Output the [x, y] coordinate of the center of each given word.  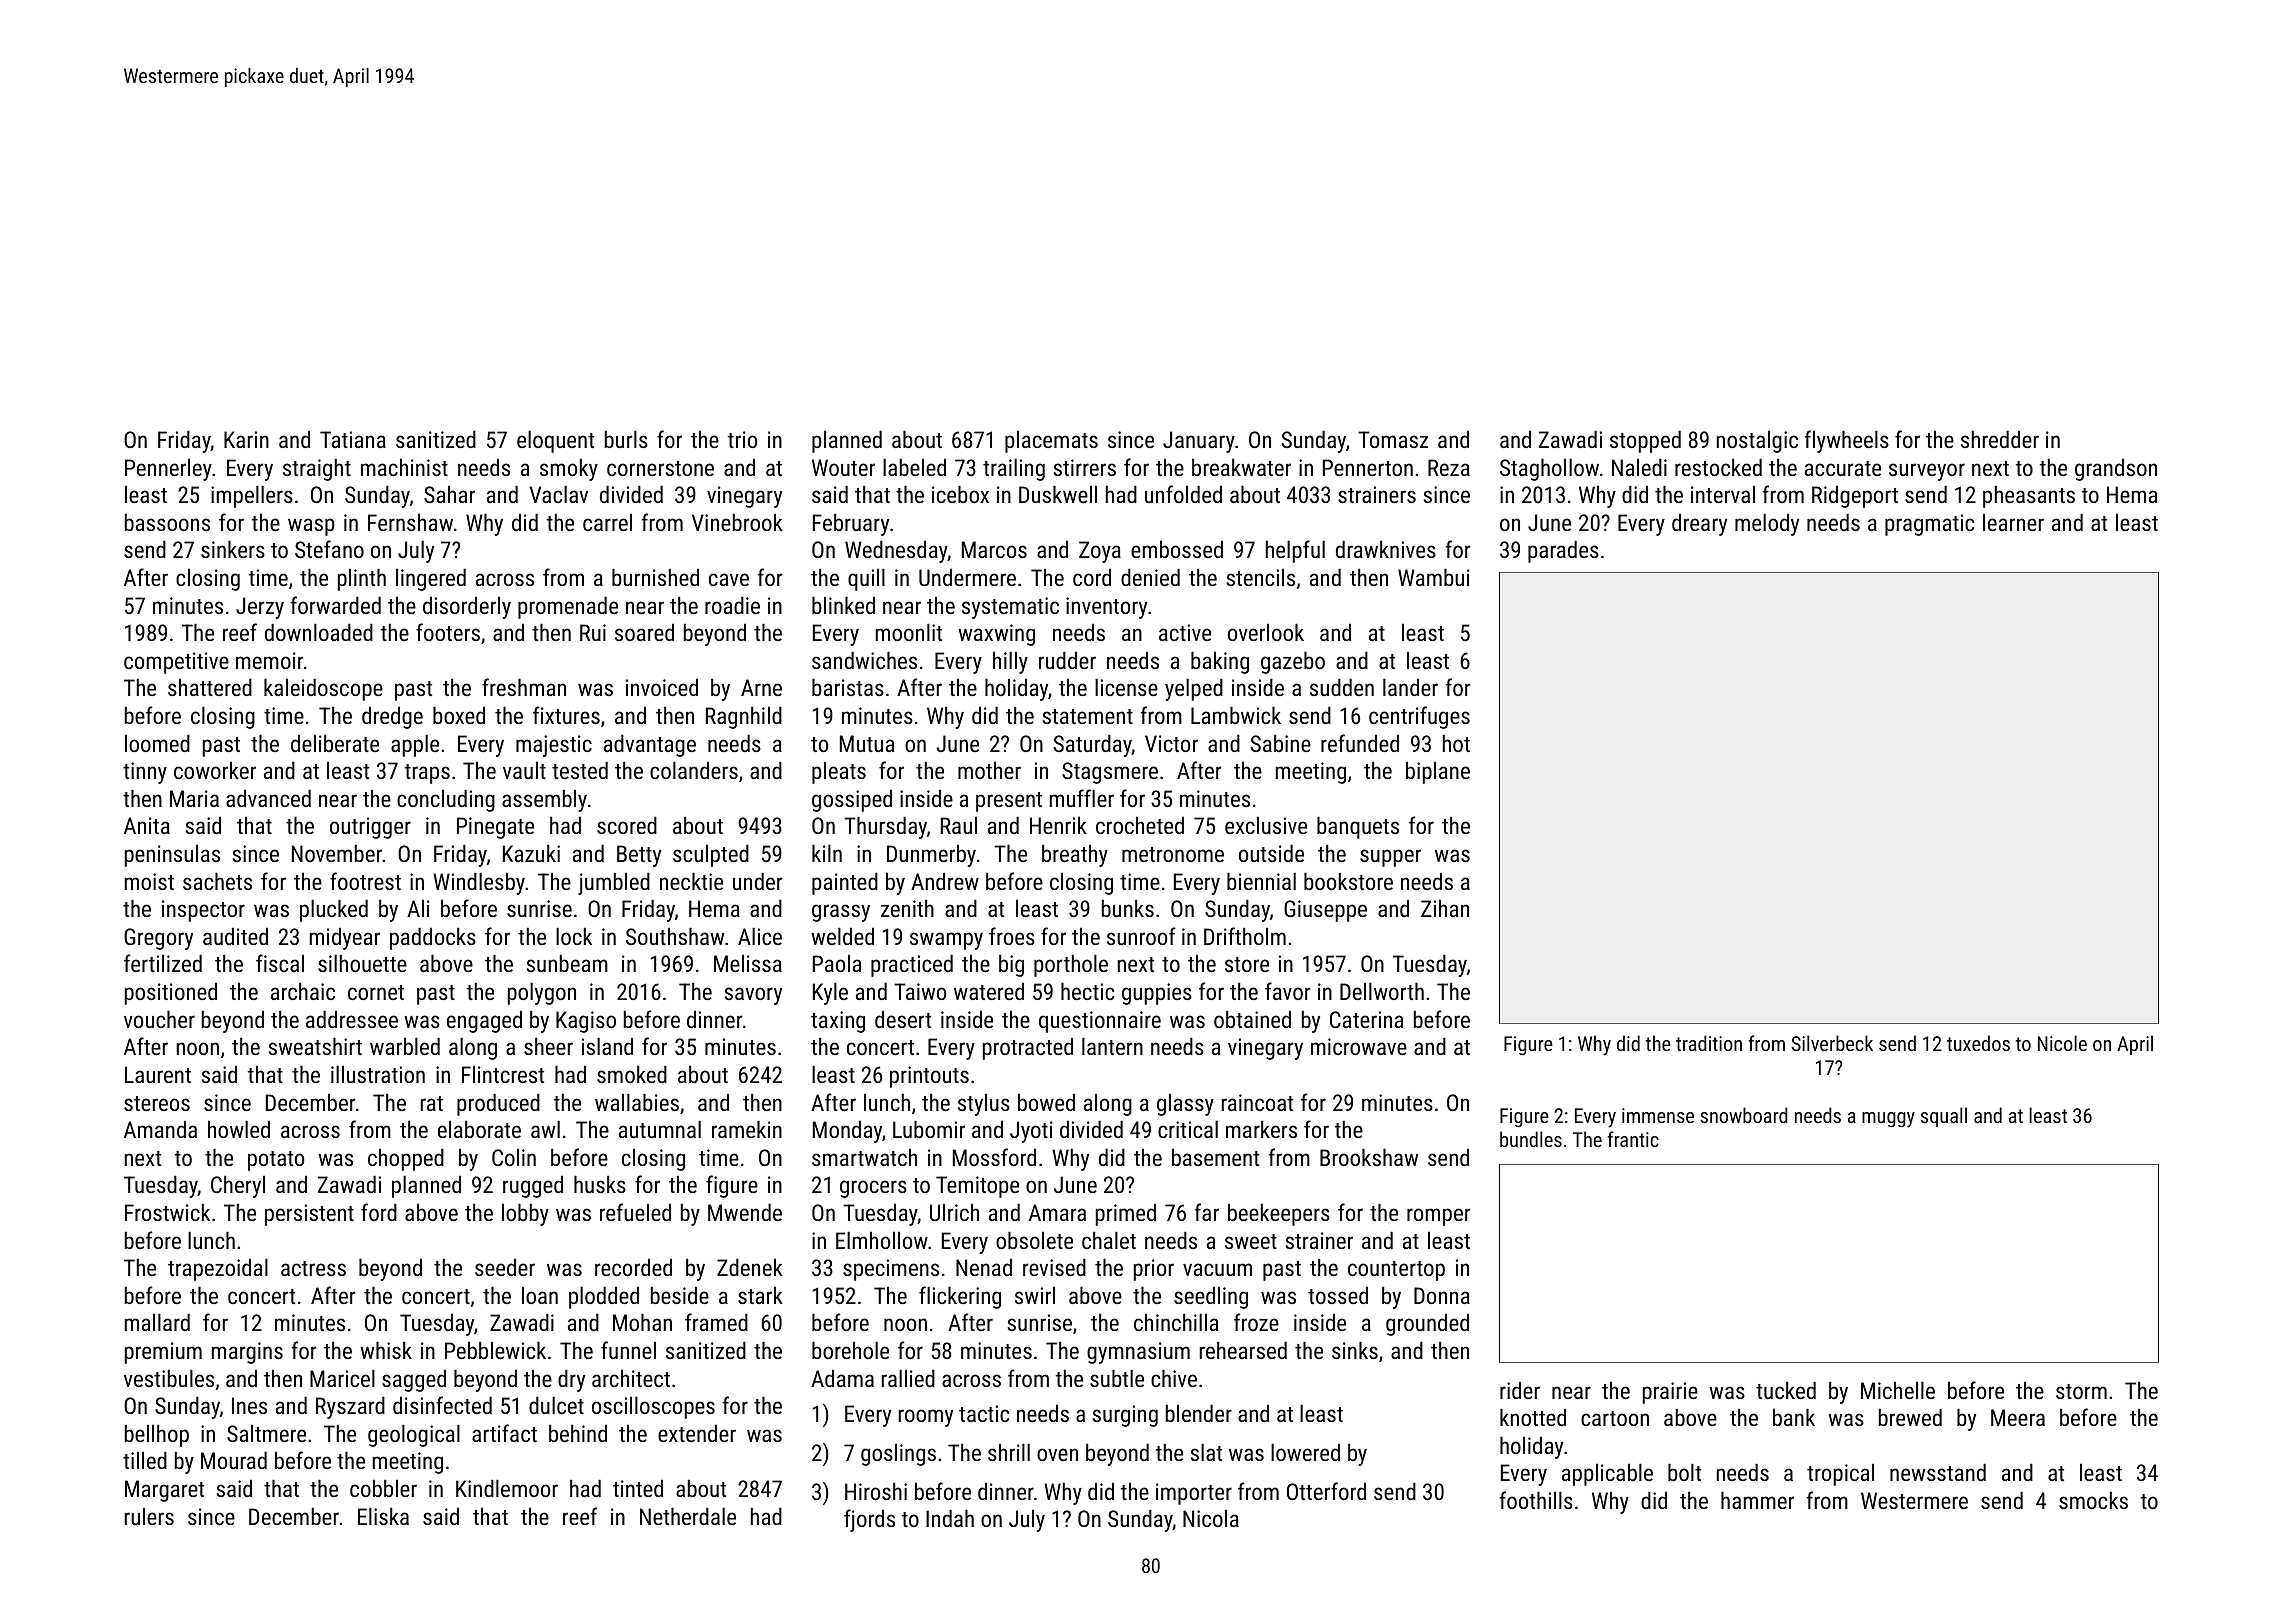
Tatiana [353, 439]
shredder [2000, 439]
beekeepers [1279, 1214]
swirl [1035, 1295]
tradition [1709, 1043]
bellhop [156, 1435]
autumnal [660, 1129]
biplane [1438, 772]
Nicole [2062, 1043]
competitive [176, 663]
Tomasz [1393, 439]
